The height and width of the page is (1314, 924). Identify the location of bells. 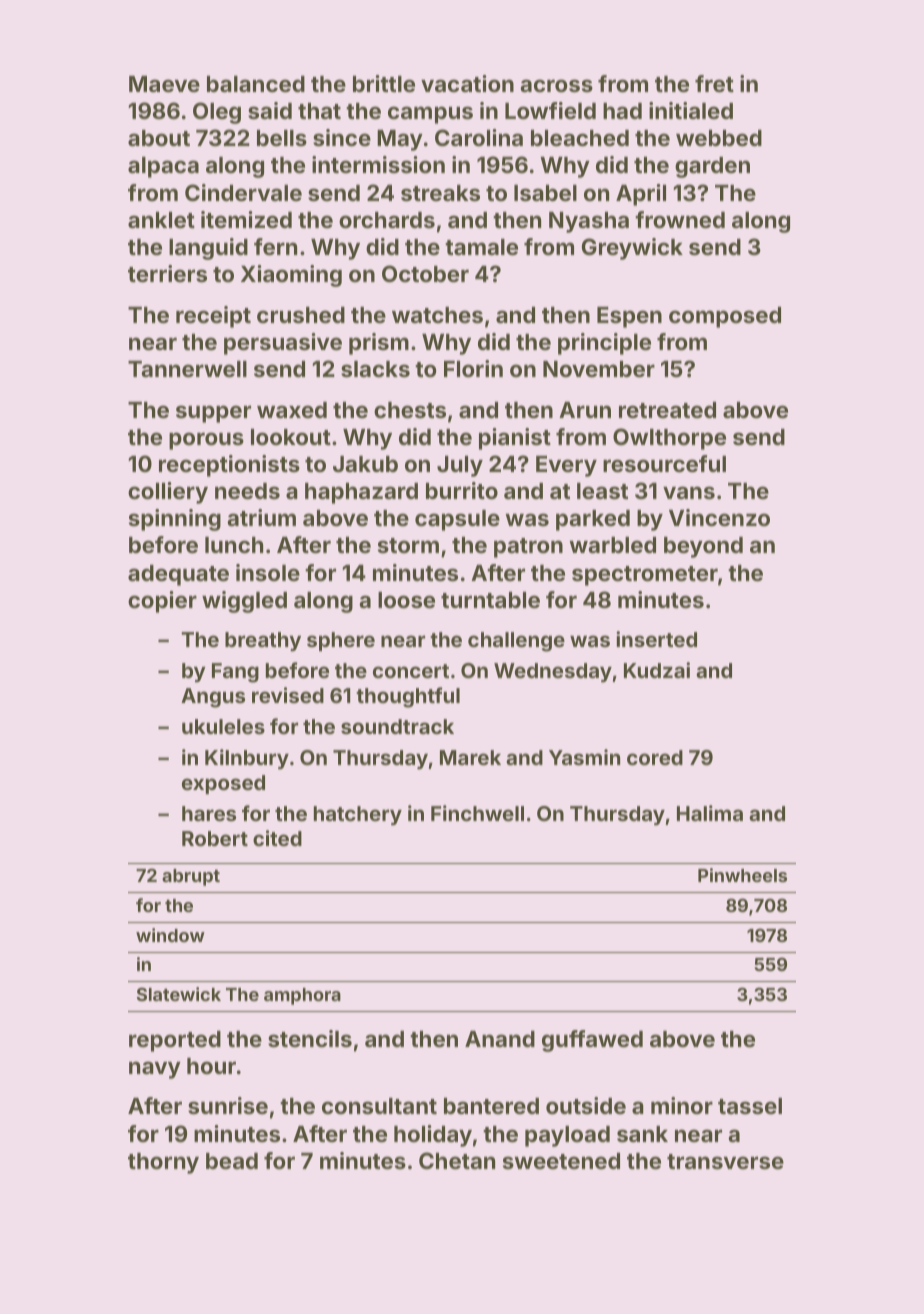
(282, 138).
